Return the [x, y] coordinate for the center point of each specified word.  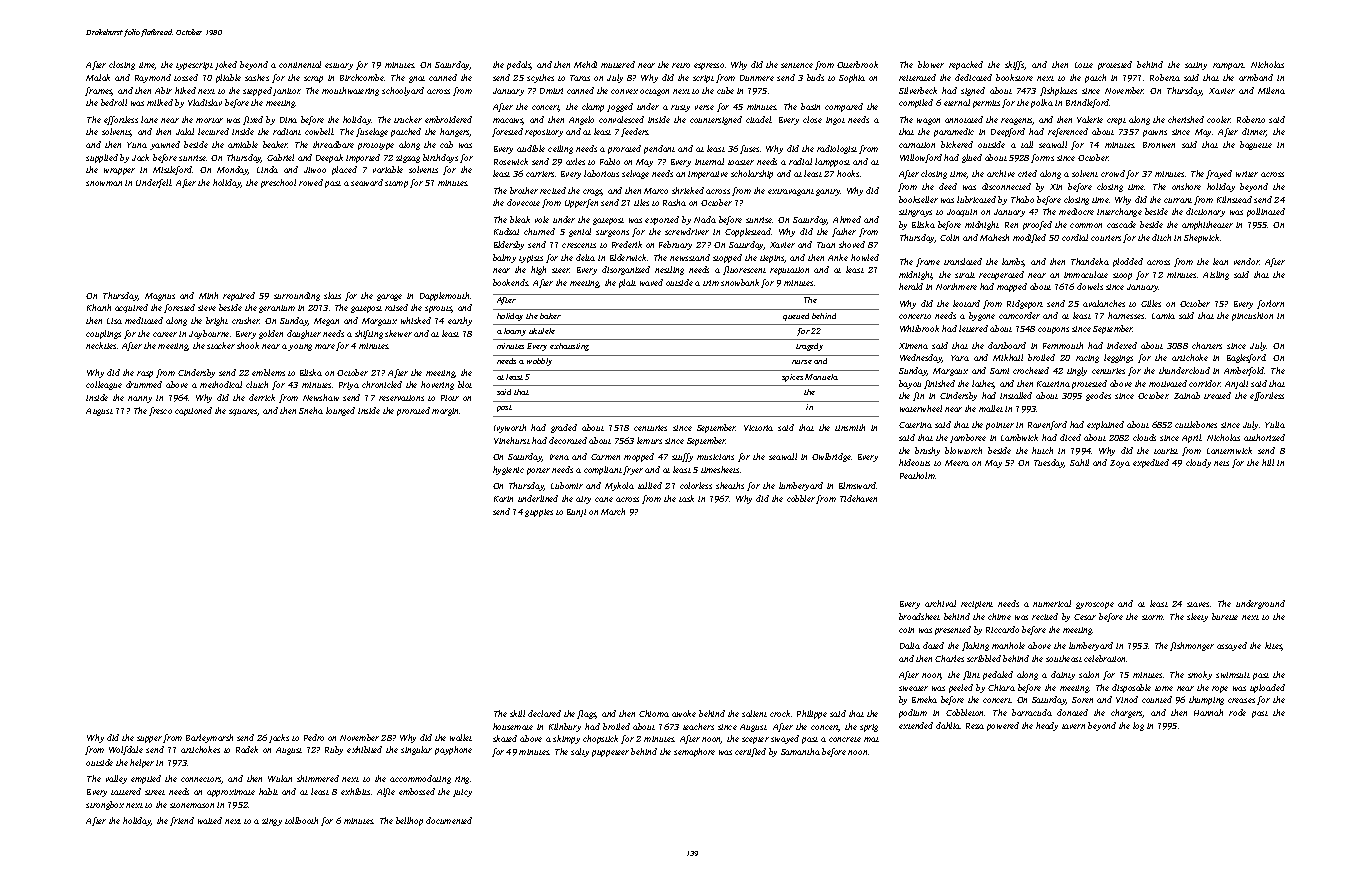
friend [182, 821]
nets [1221, 463]
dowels [1090, 286]
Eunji [576, 513]
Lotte [1084, 65]
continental [300, 64]
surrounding [297, 296]
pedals [519, 65]
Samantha [800, 751]
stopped [727, 258]
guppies [539, 513]
